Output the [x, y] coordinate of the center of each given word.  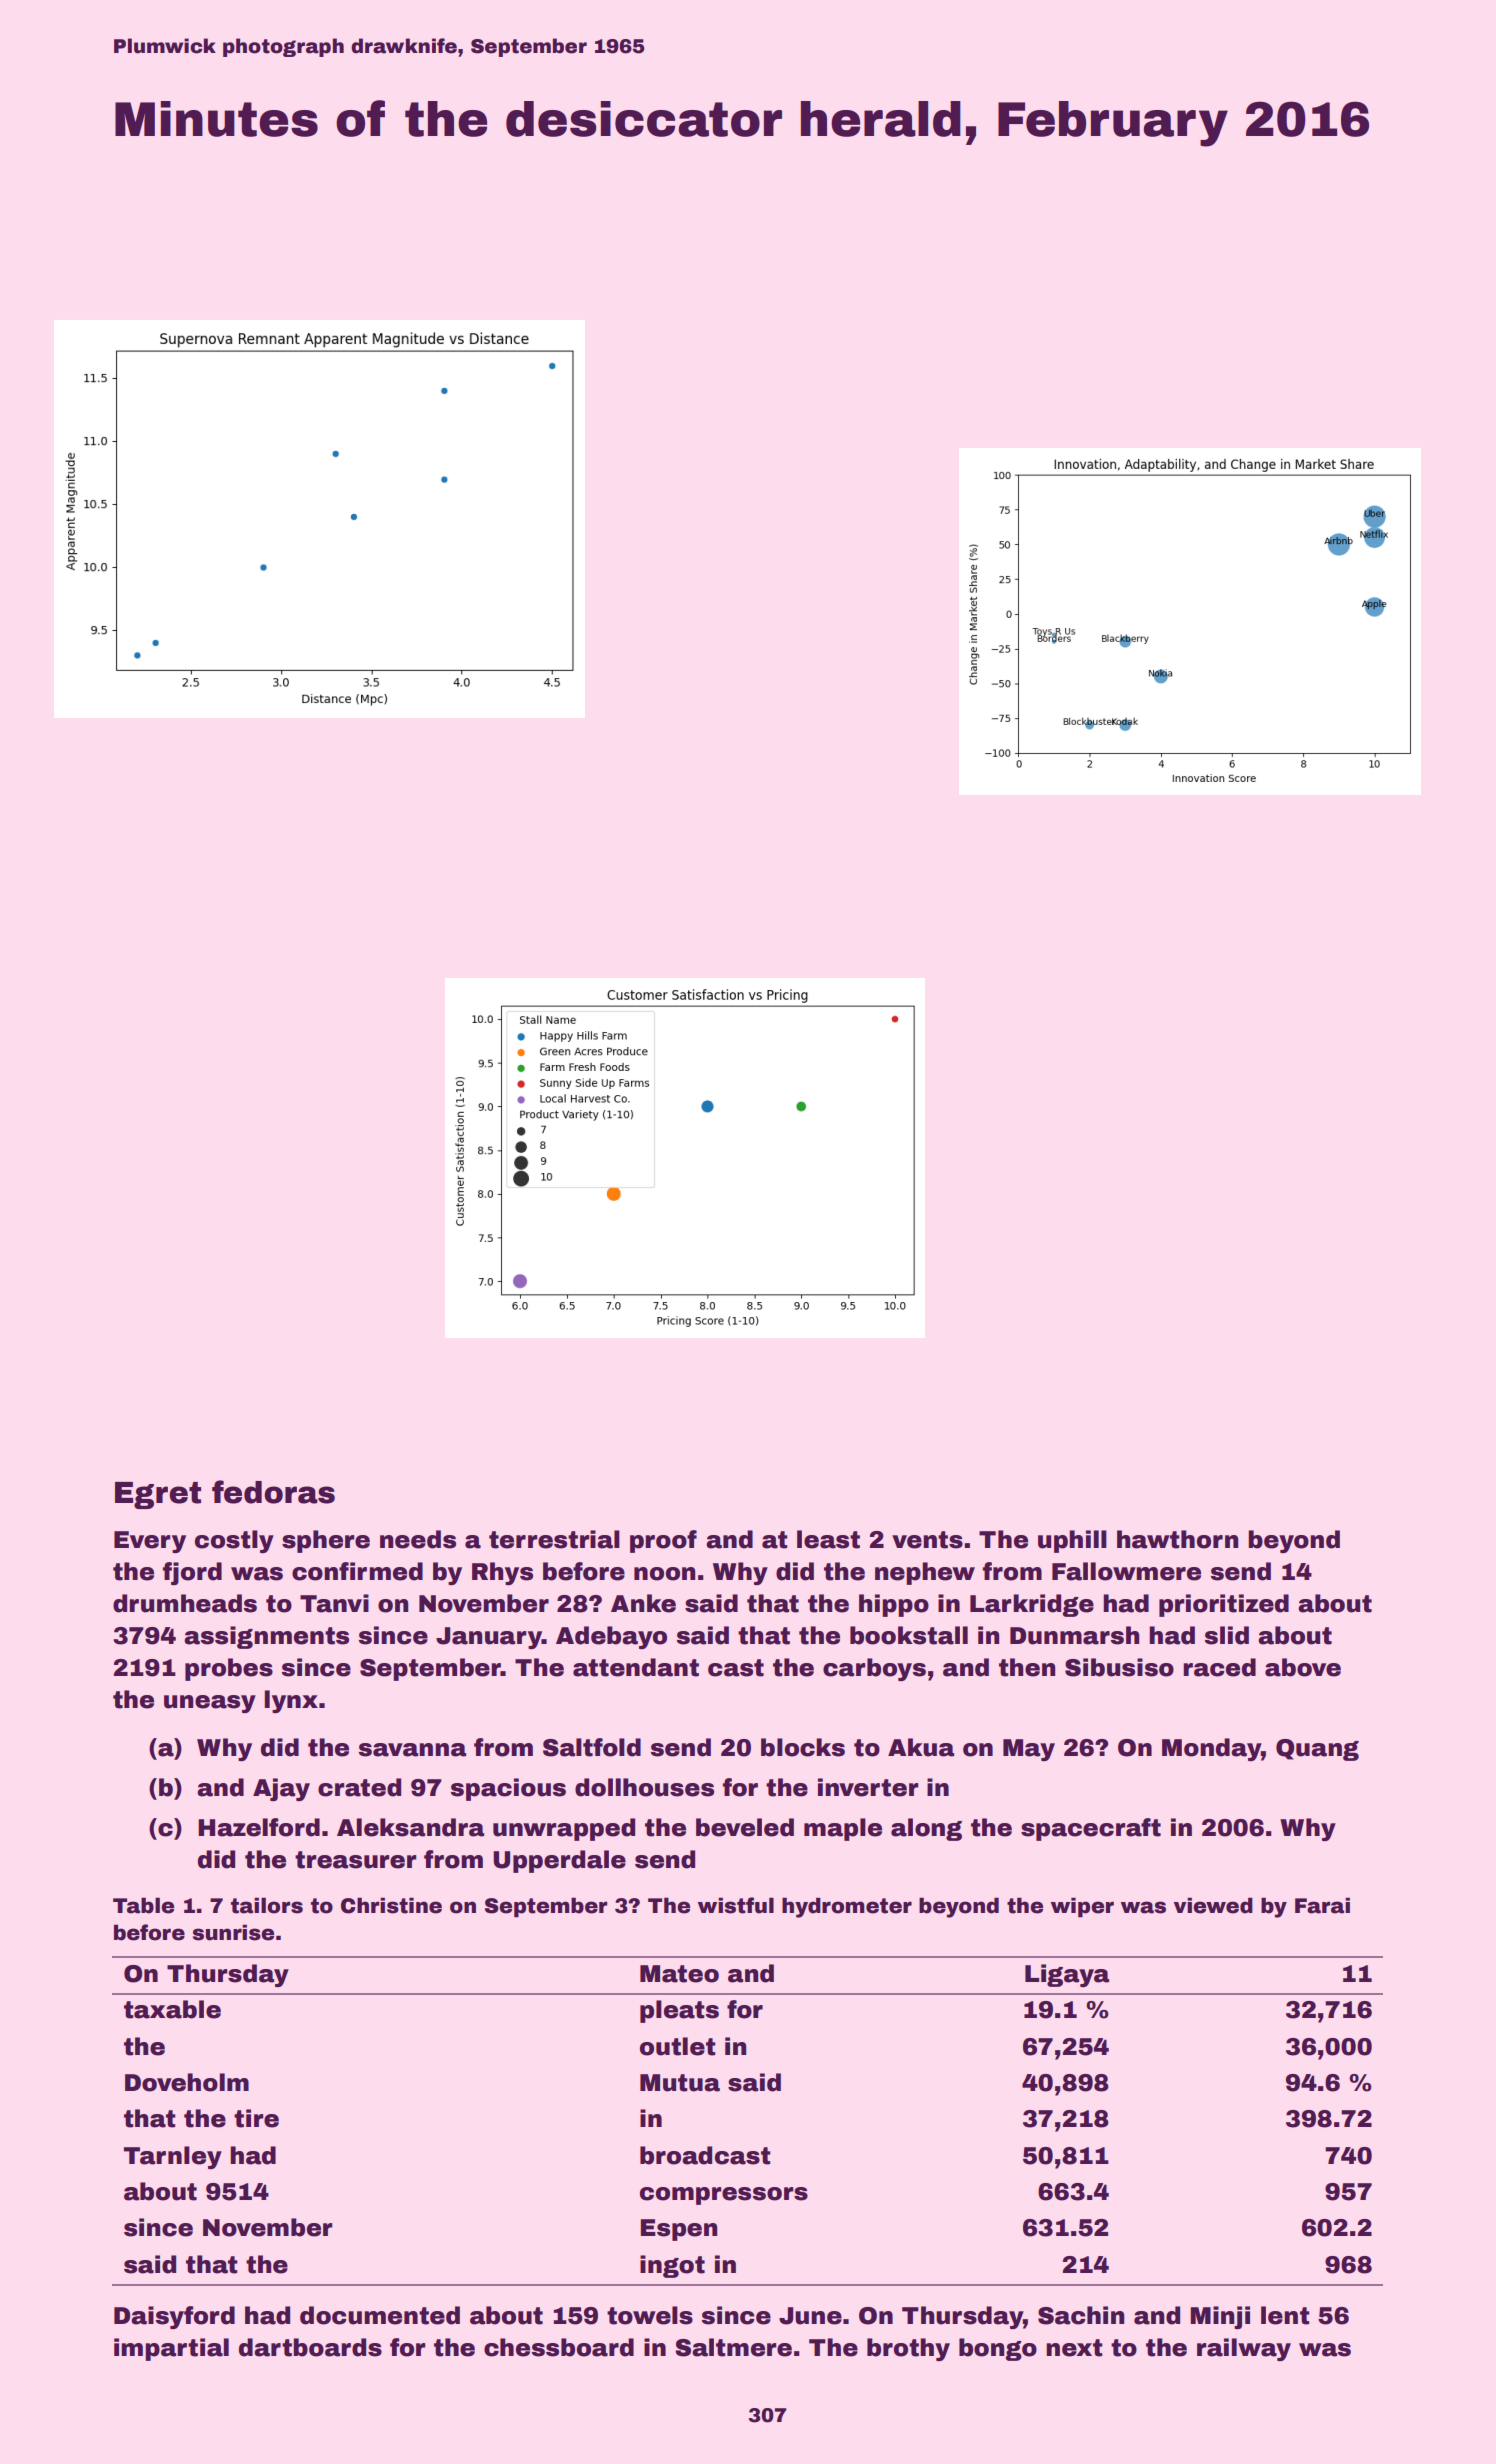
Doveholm [187, 2082]
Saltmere [733, 2347]
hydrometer [847, 1907]
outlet [678, 2046]
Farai [1322, 1905]
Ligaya [1067, 1975]
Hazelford [259, 1827]
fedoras [273, 1492]
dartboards [310, 2347]
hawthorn [1178, 1539]
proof [663, 1541]
